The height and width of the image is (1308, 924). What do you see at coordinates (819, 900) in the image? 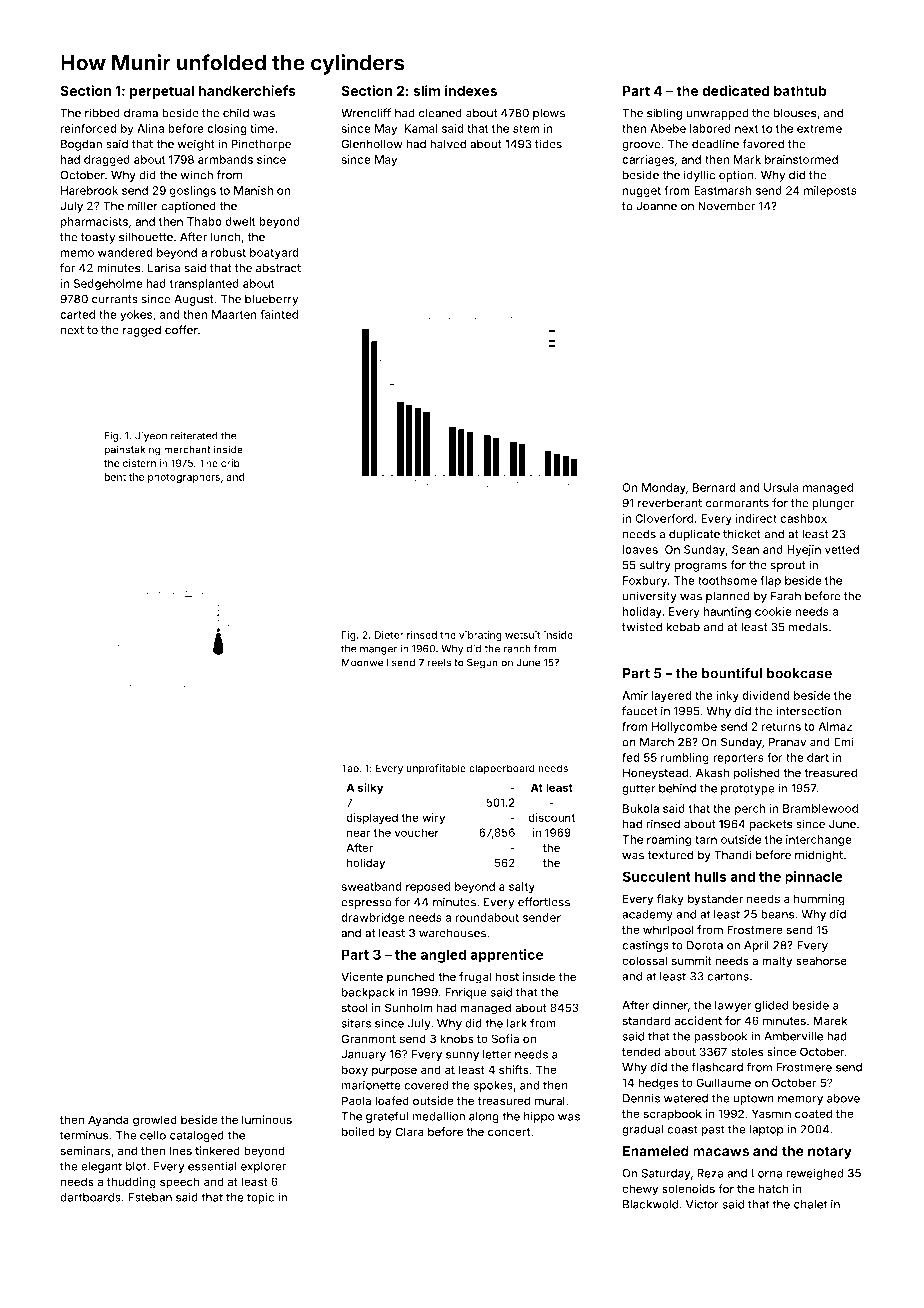
I see `humming` at bounding box center [819, 900].
